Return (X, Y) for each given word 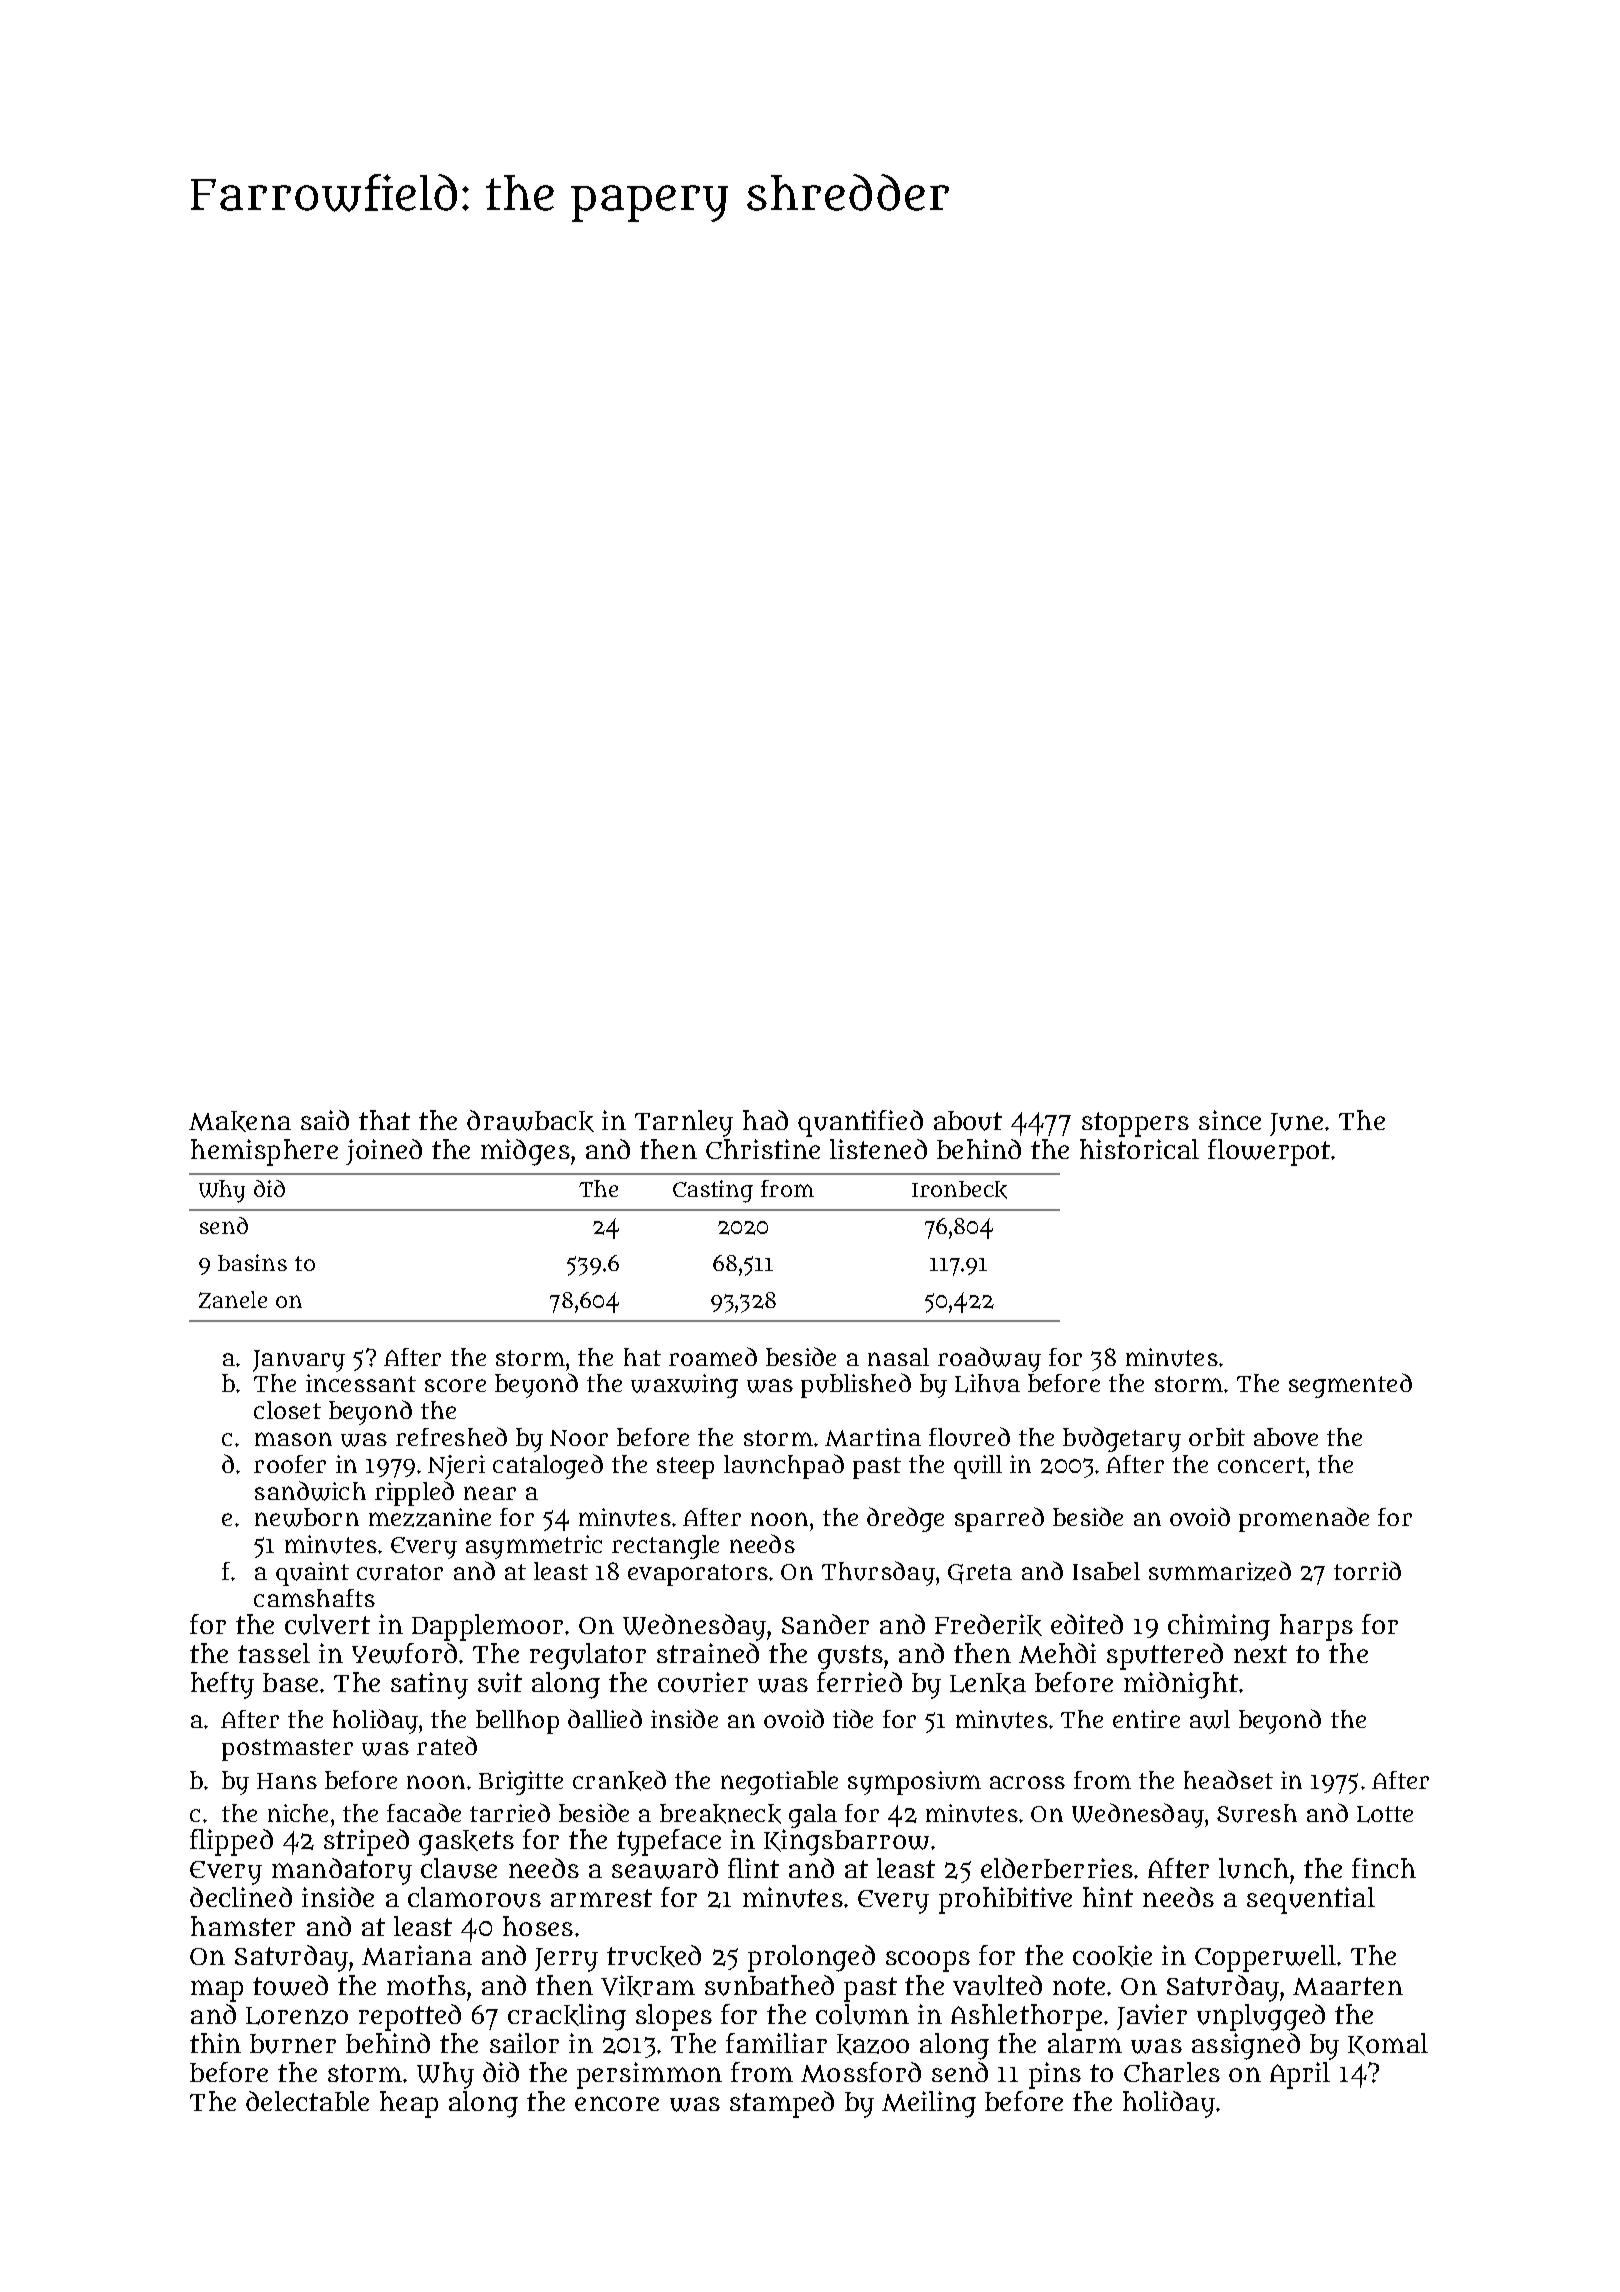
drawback (530, 1121)
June (1296, 1124)
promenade (1304, 1519)
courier (703, 1682)
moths (426, 1985)
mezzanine (430, 1517)
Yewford (404, 1653)
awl (1210, 1719)
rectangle (665, 1547)
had (765, 1120)
